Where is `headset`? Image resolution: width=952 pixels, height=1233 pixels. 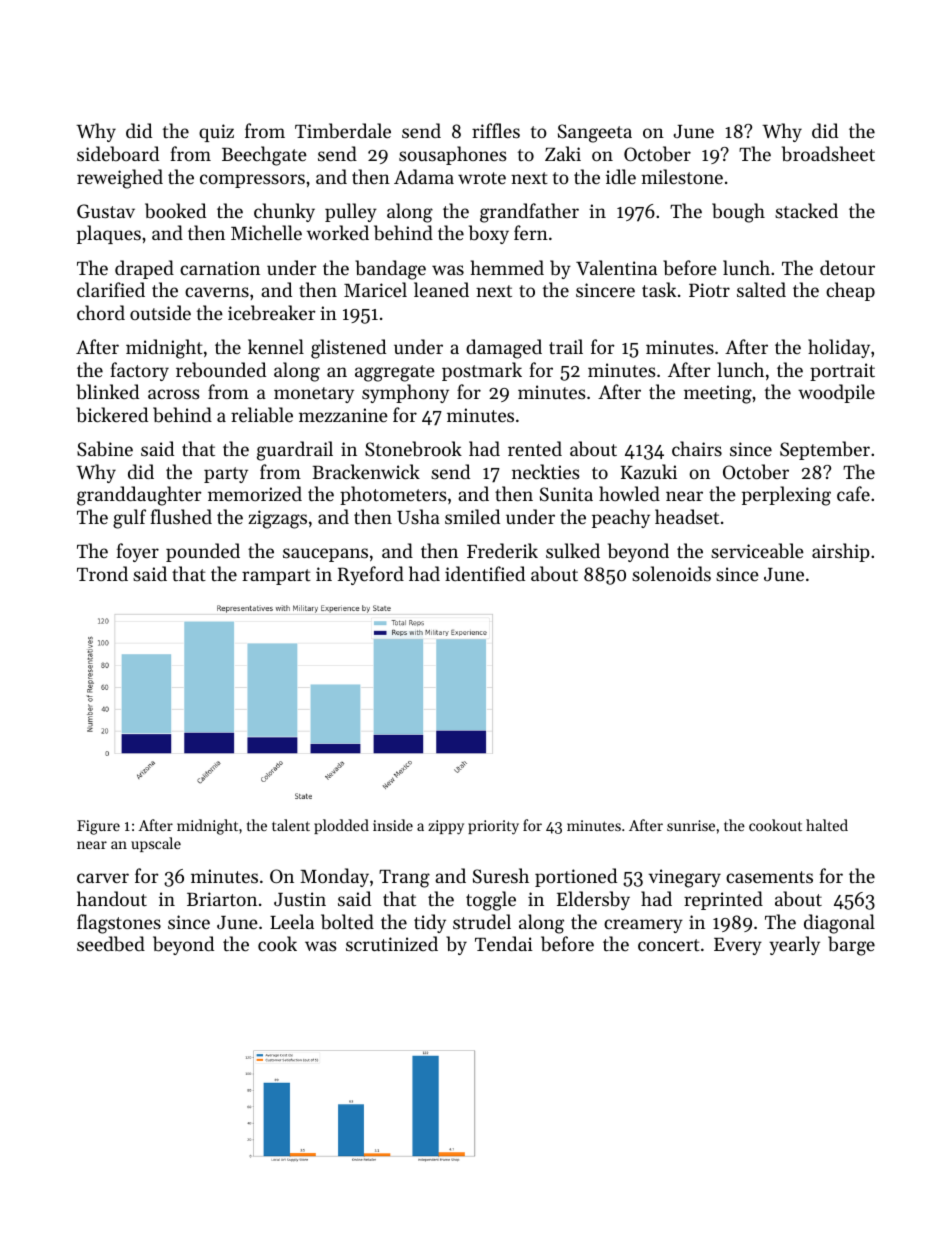
headset is located at coordinates (687, 516).
